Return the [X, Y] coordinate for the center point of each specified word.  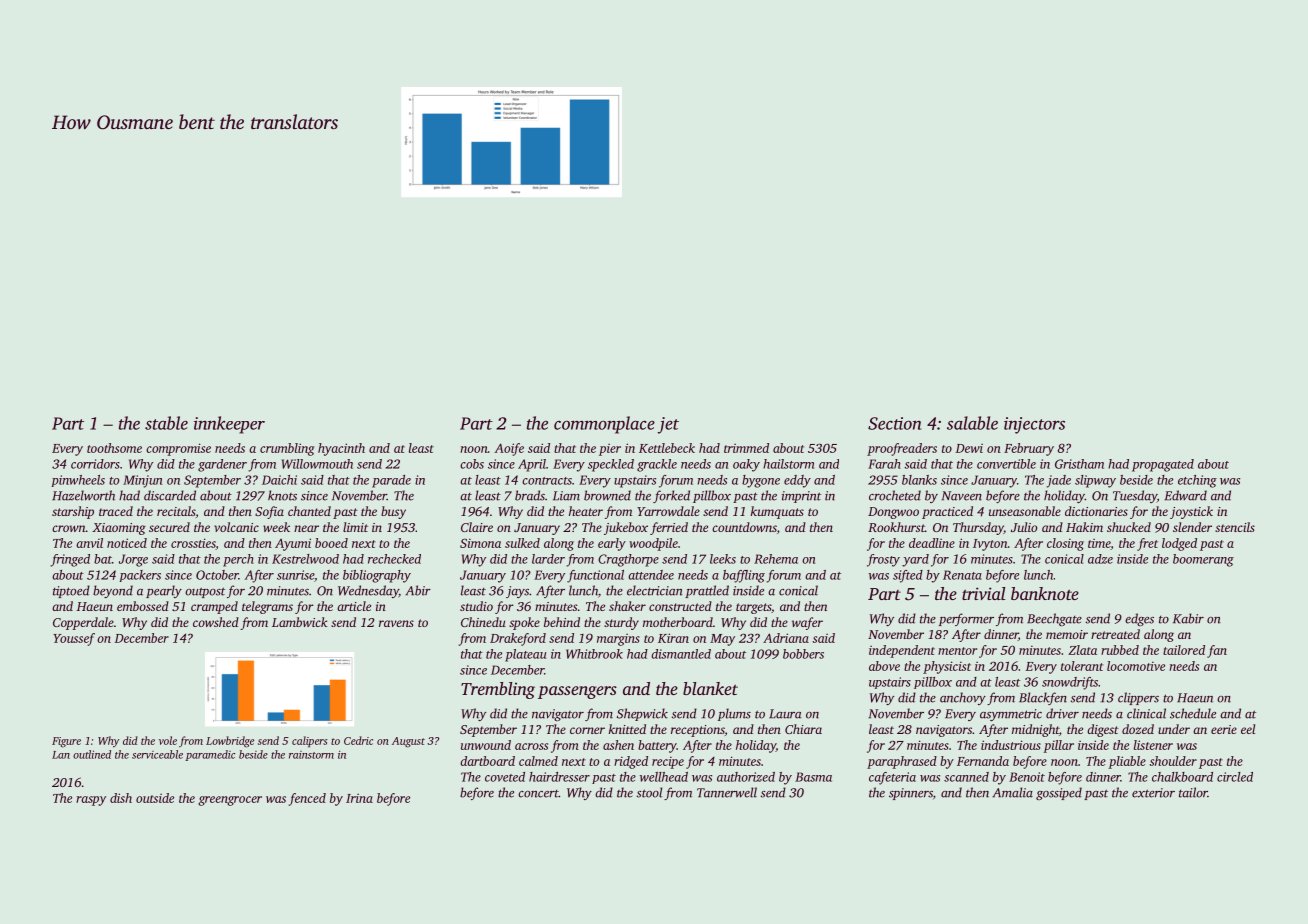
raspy [91, 801]
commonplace [604, 425]
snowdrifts [1070, 683]
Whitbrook [594, 654]
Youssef [74, 639]
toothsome [114, 448]
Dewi [969, 448]
